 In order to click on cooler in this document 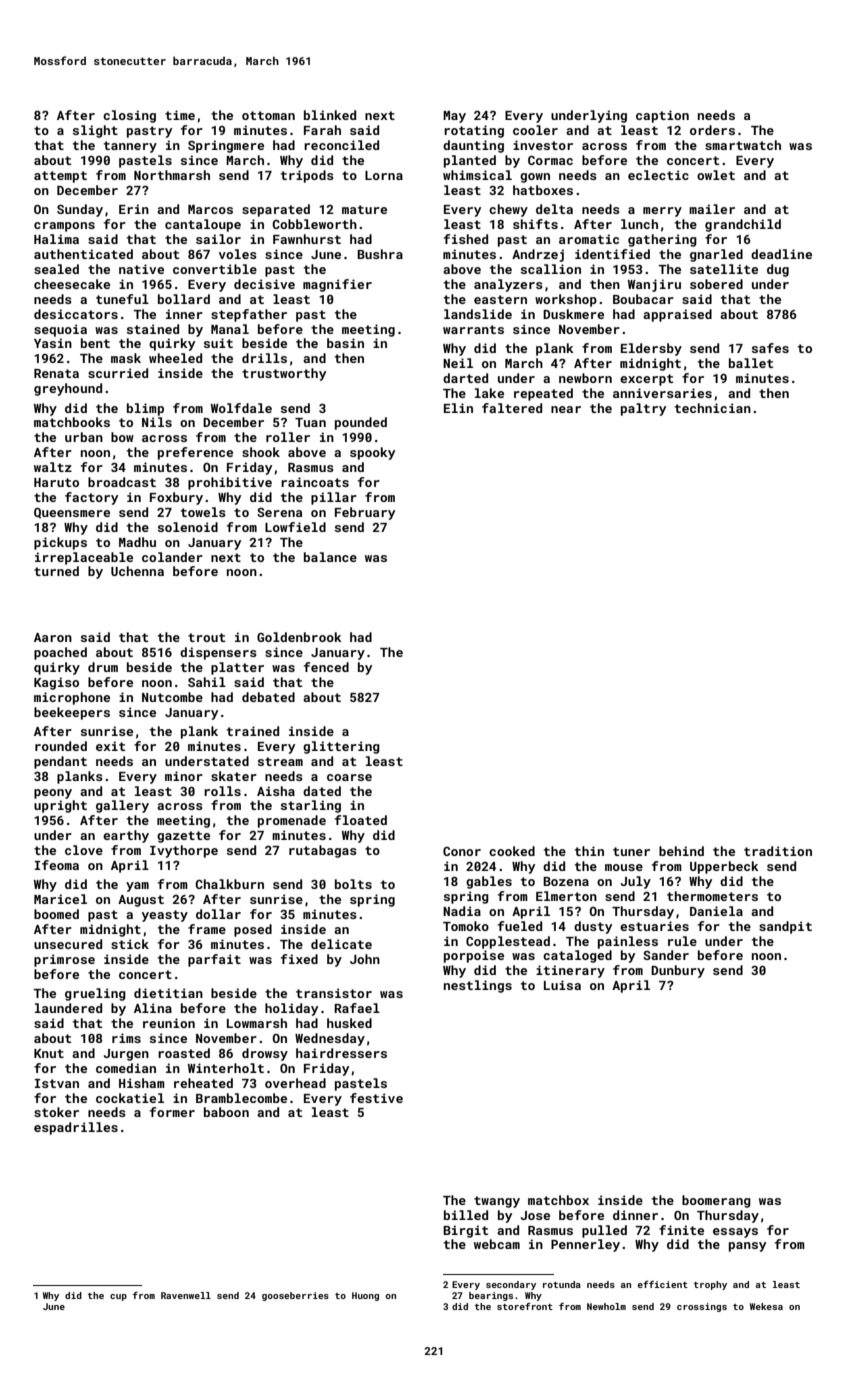, I will do `click(535, 130)`.
